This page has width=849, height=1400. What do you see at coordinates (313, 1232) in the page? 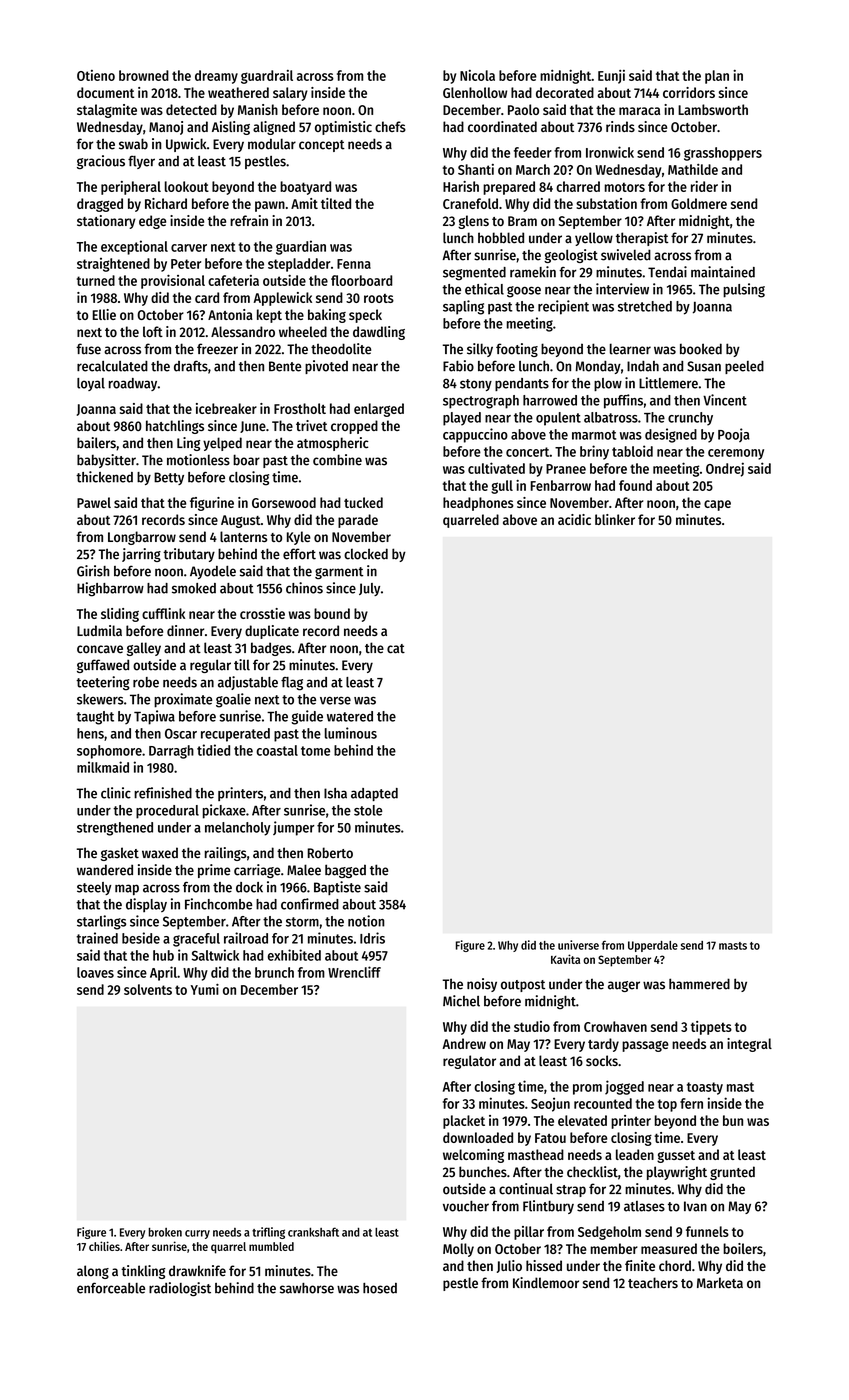
I see `crankshaft` at bounding box center [313, 1232].
